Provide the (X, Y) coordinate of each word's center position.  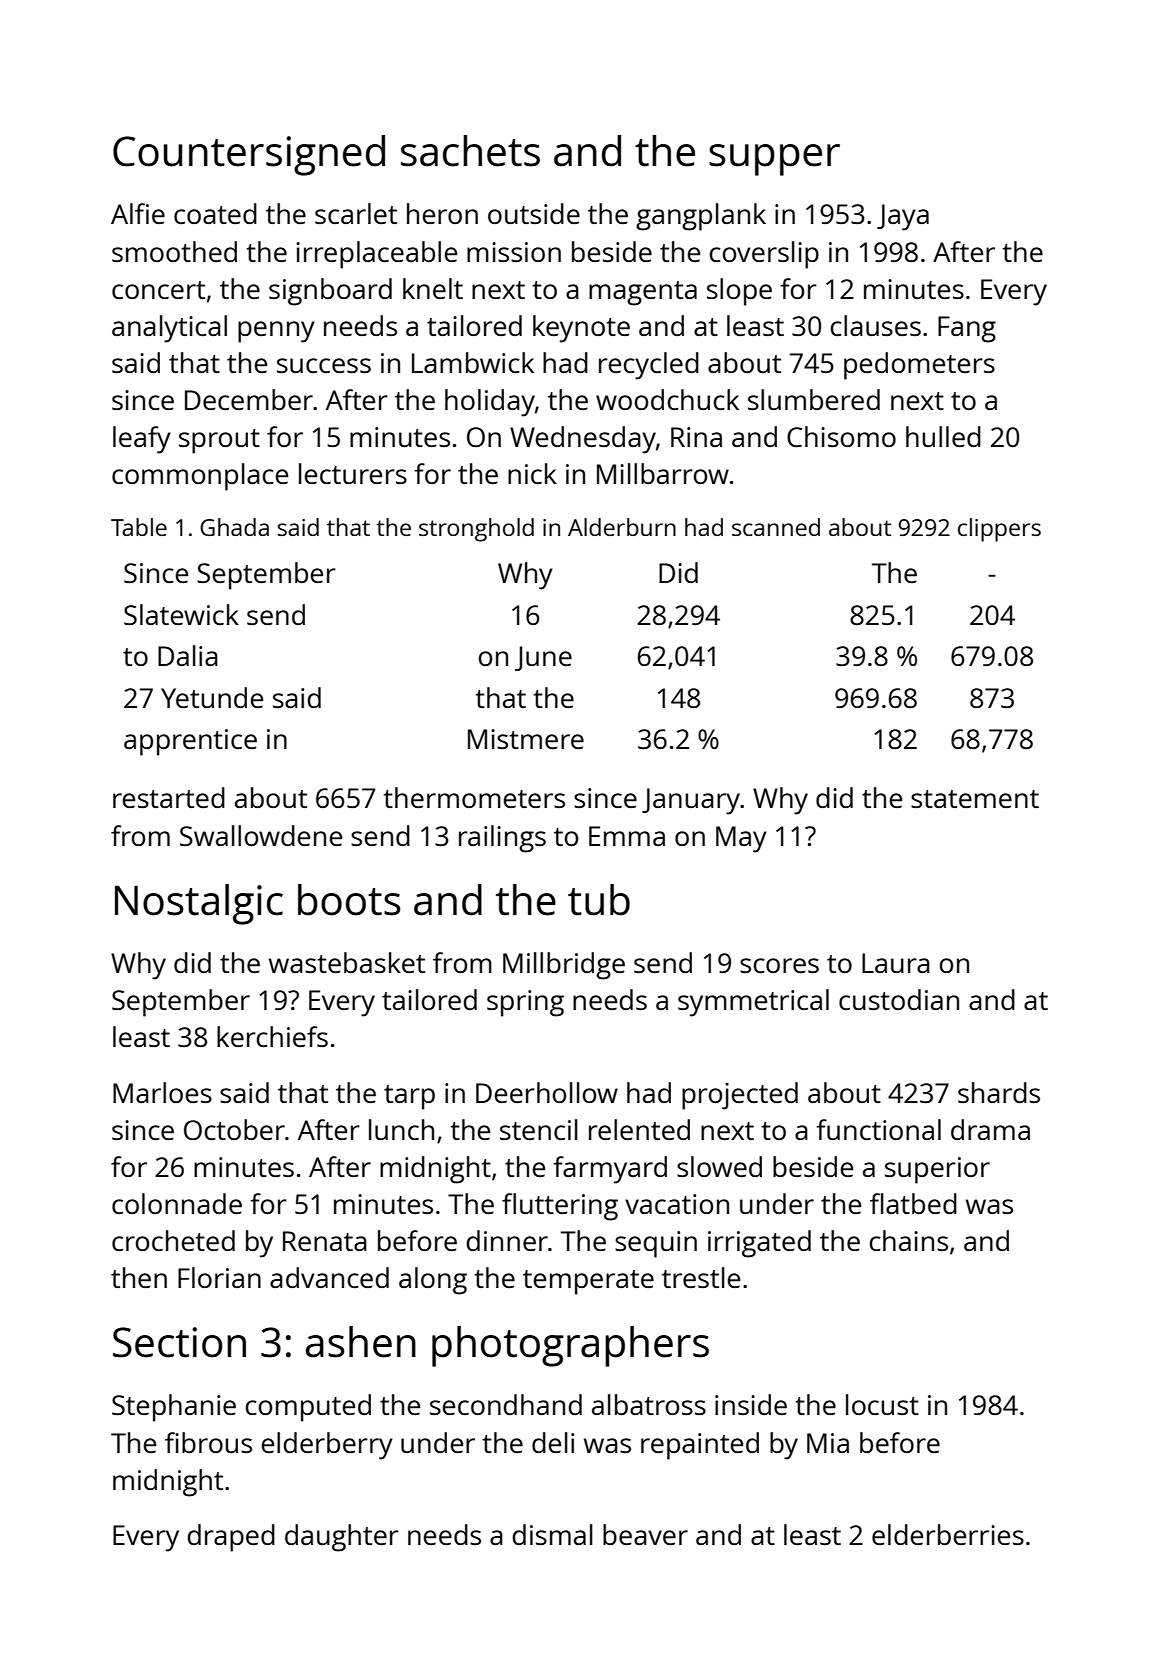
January (691, 801)
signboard (330, 292)
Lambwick (473, 362)
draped (231, 1538)
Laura (896, 963)
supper (774, 160)
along (433, 1281)
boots (349, 900)
